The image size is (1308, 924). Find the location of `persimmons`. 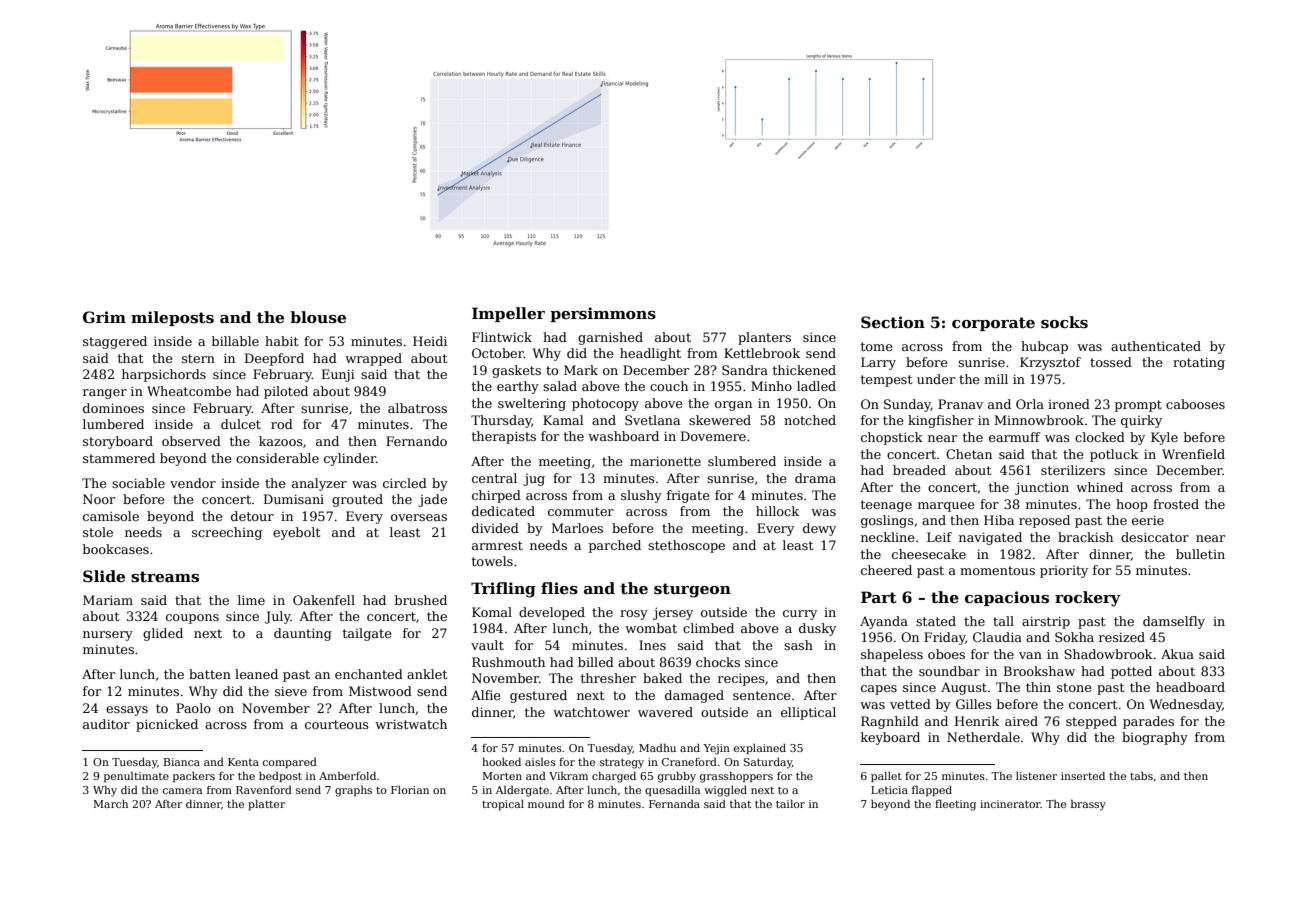

persimmons is located at coordinates (603, 314).
